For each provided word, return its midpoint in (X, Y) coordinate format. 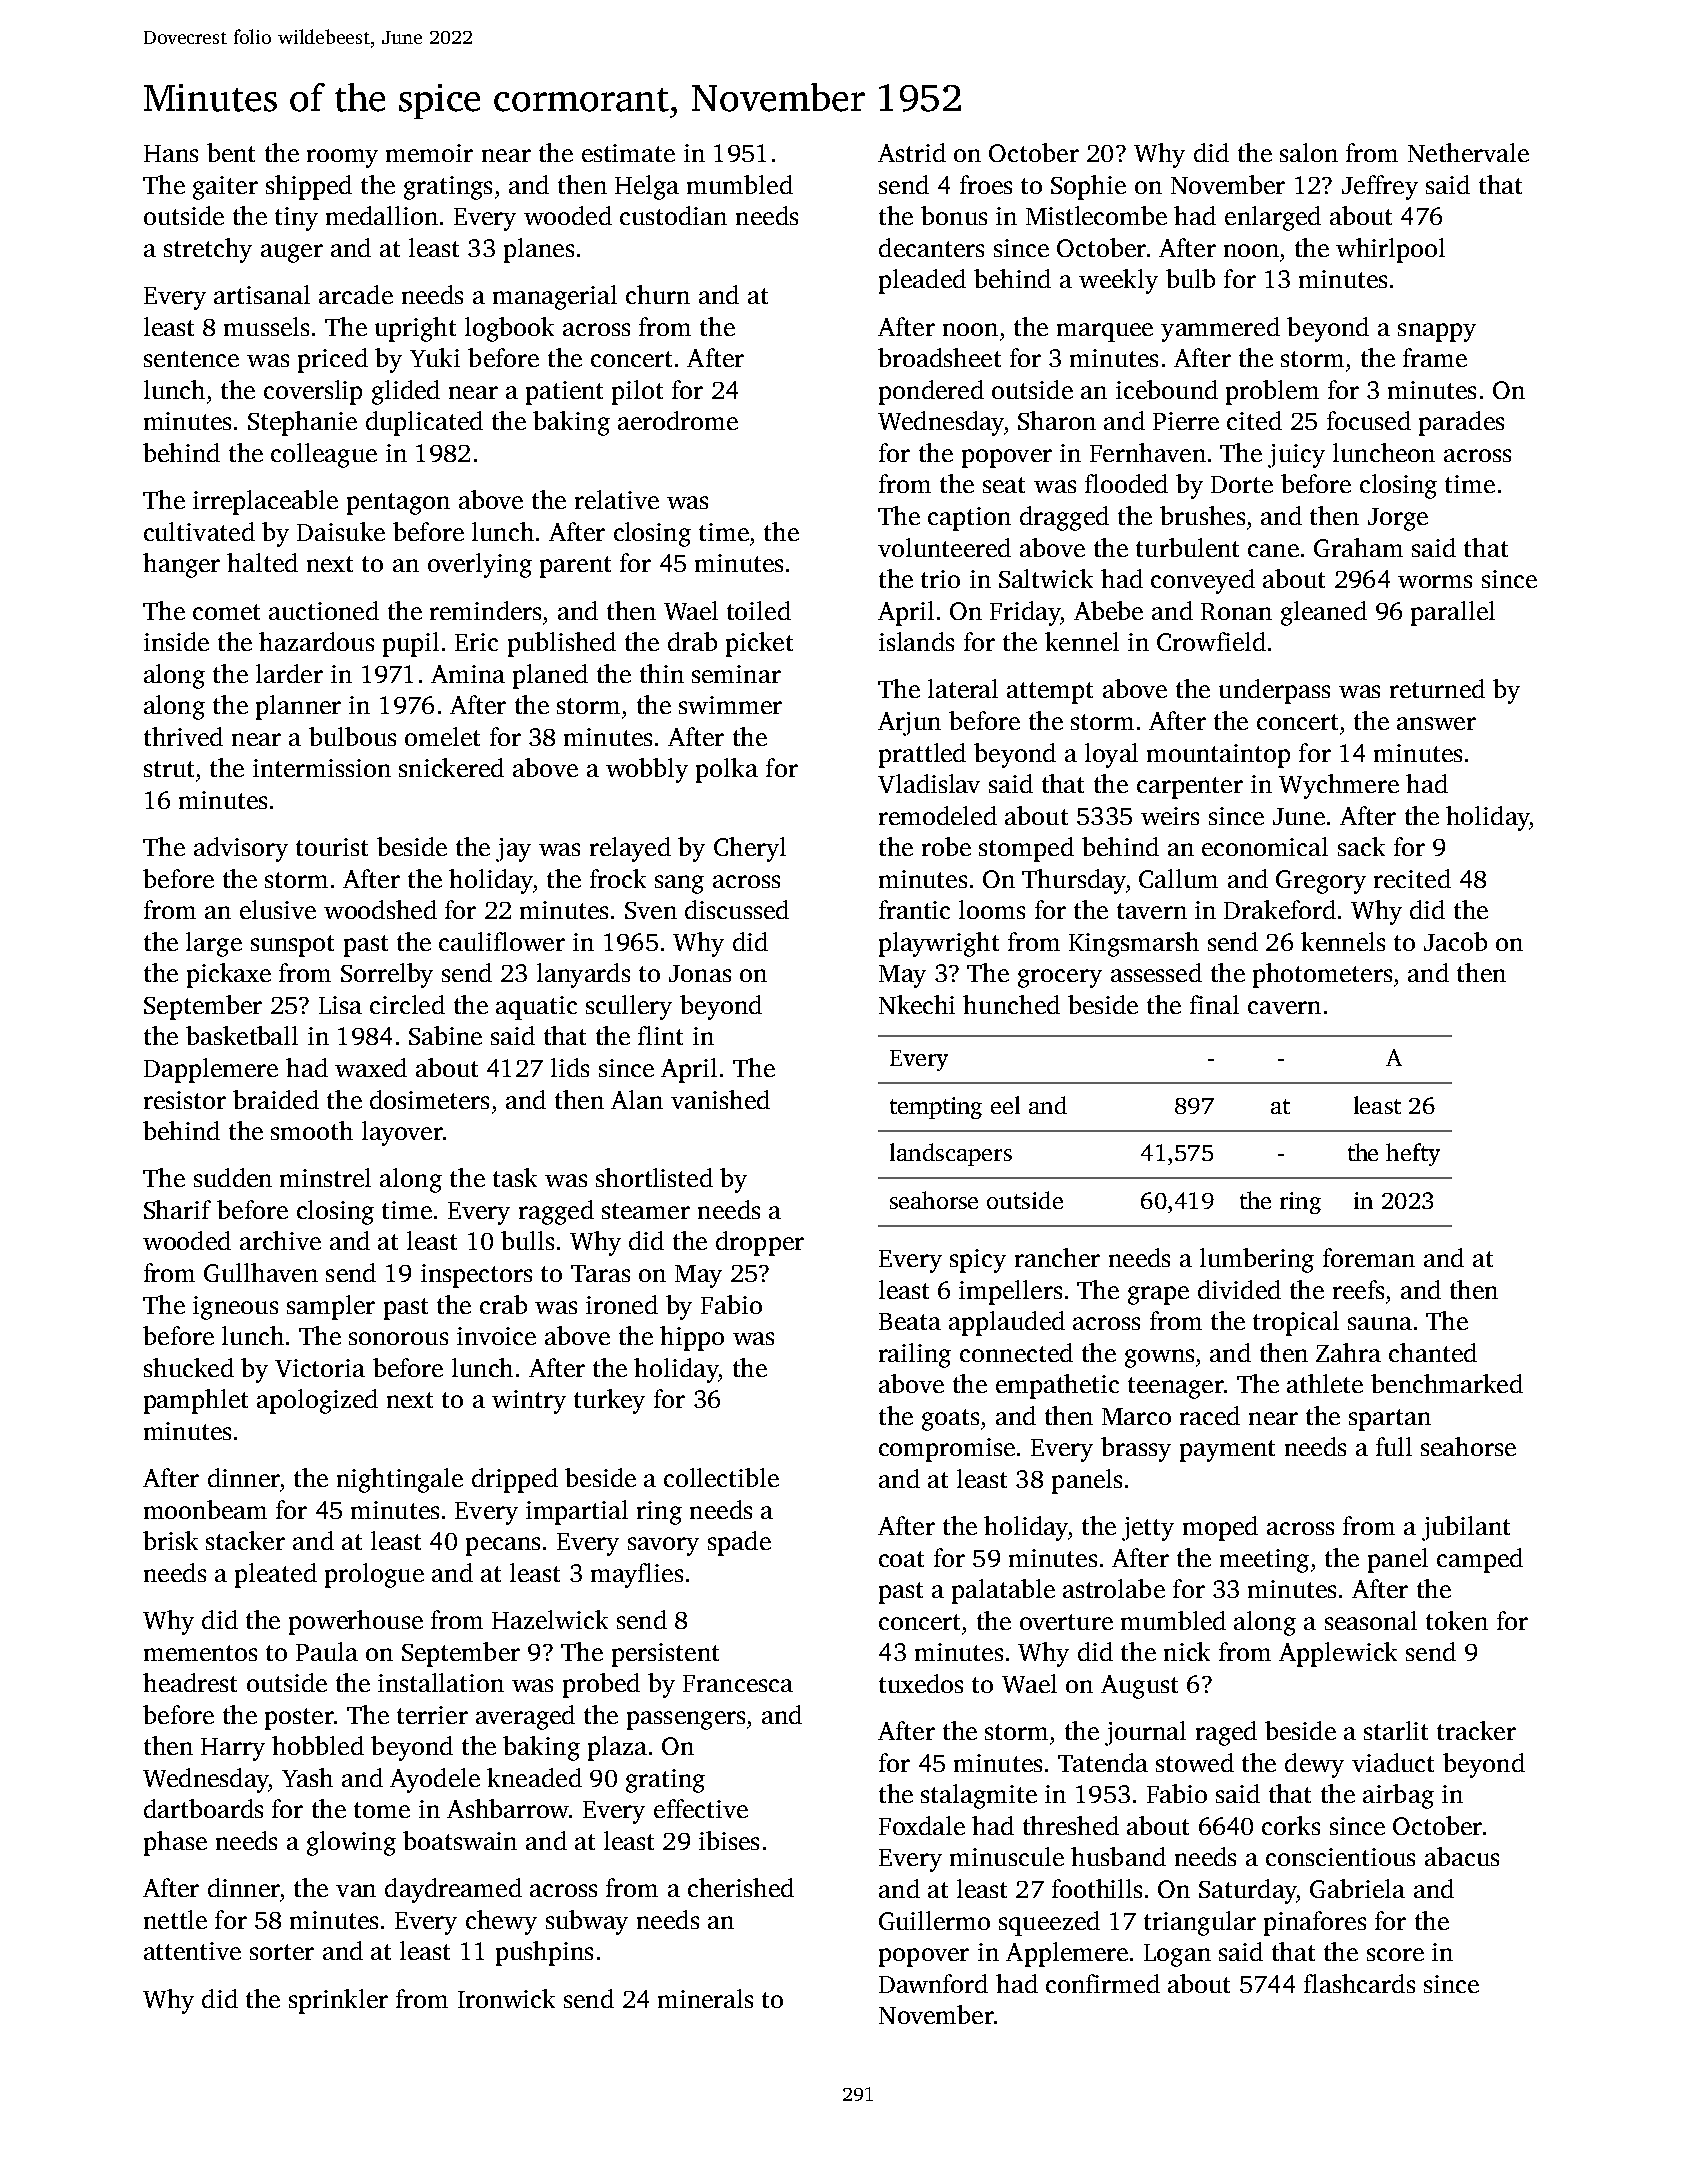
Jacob (1455, 941)
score (1395, 1954)
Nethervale (1468, 152)
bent (231, 152)
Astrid (912, 152)
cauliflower (502, 941)
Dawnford (933, 1983)
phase (175, 1843)
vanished (720, 1099)
